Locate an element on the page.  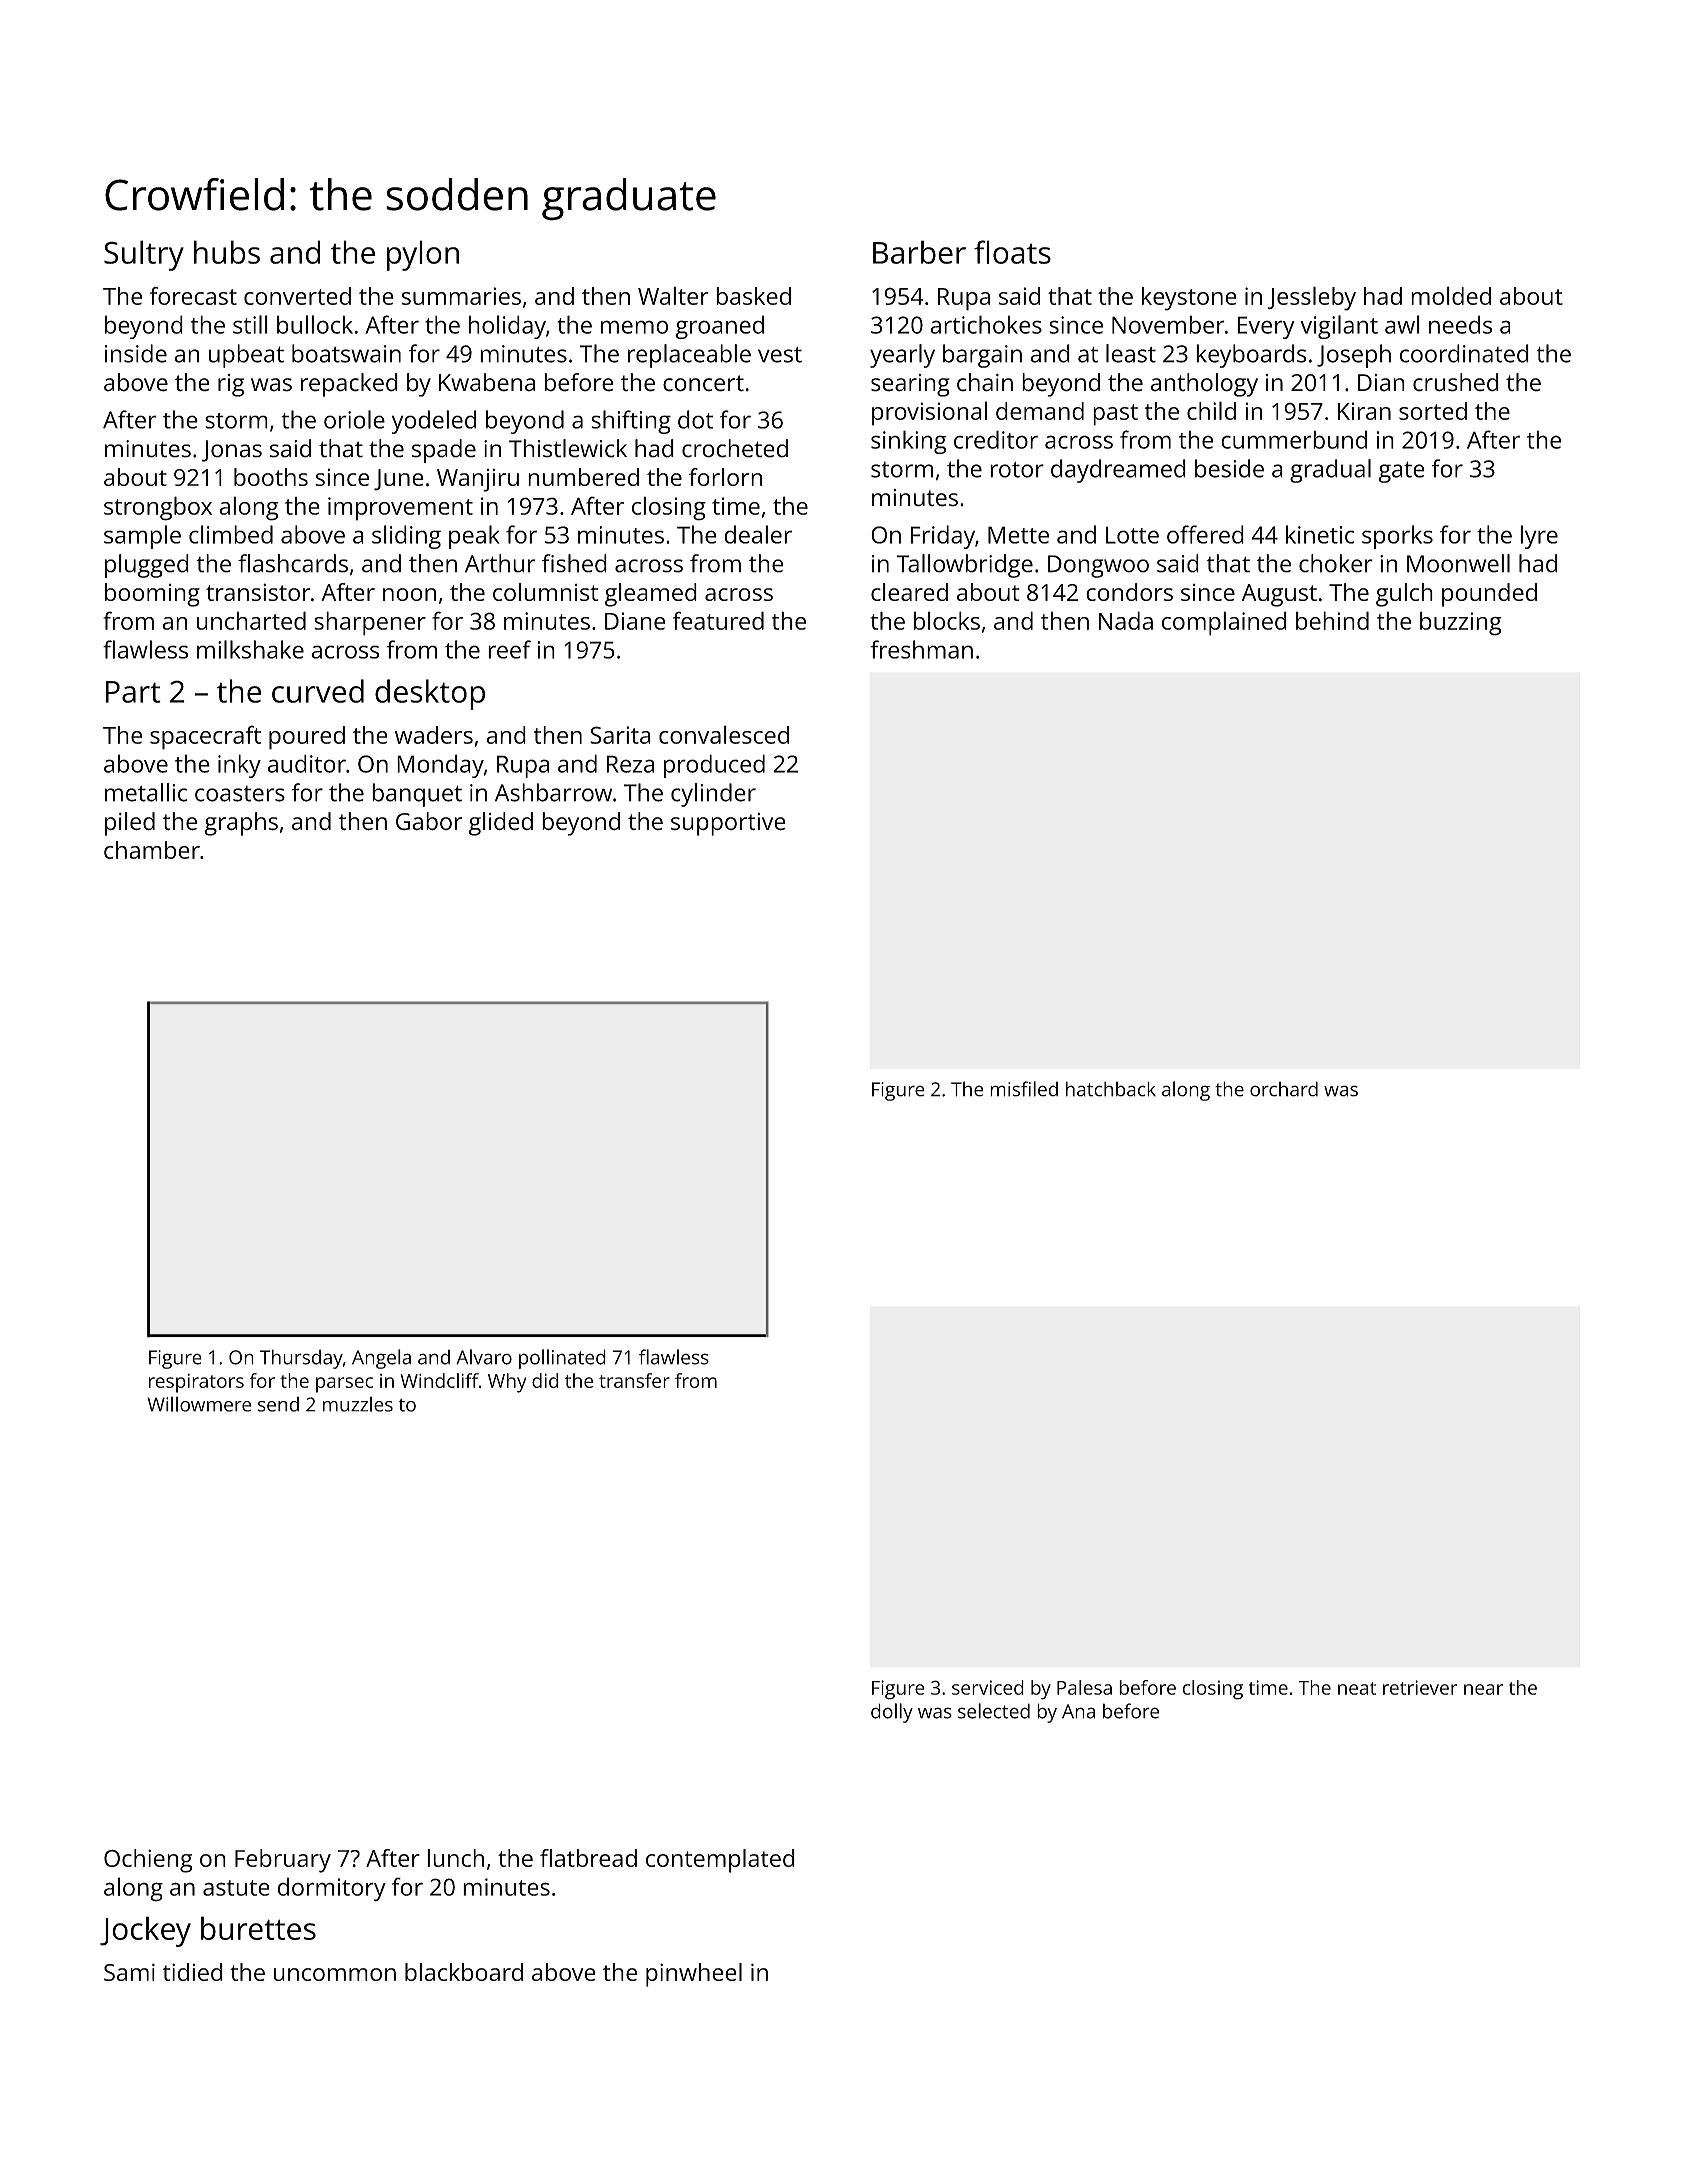
Angela is located at coordinates (381, 1359).
